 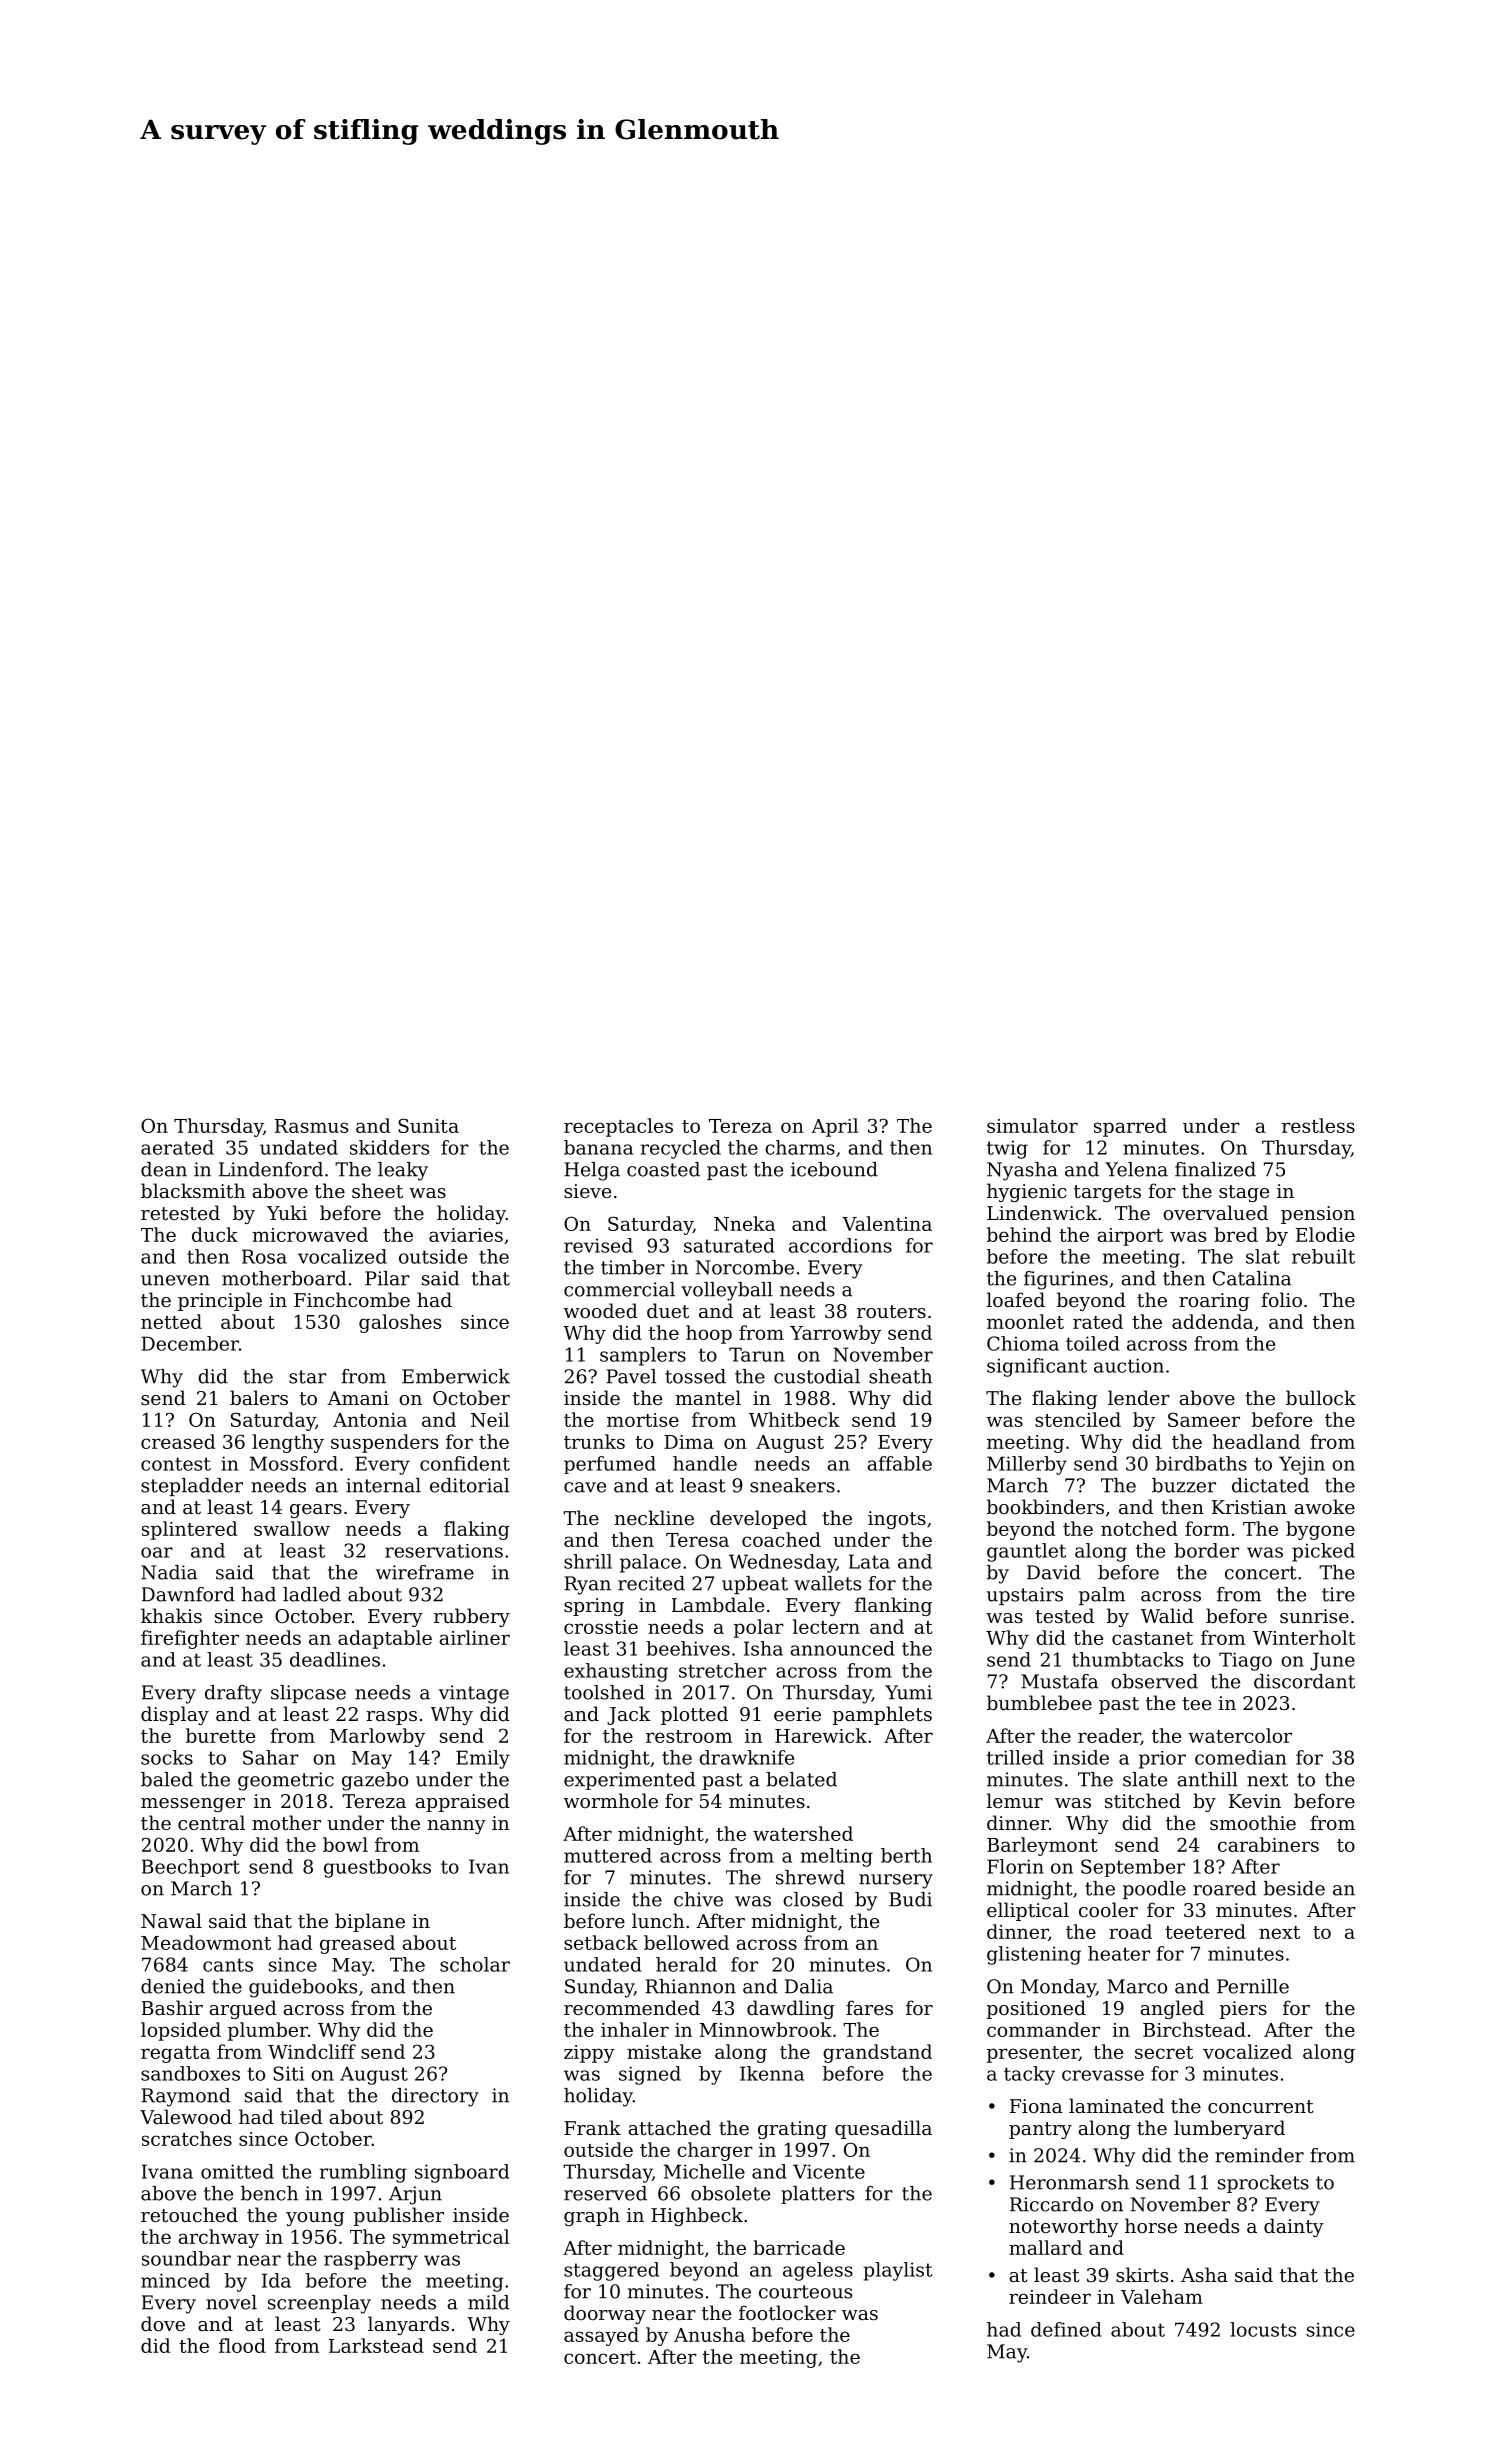 What do you see at coordinates (650, 2075) in the screenshot?
I see `signed` at bounding box center [650, 2075].
